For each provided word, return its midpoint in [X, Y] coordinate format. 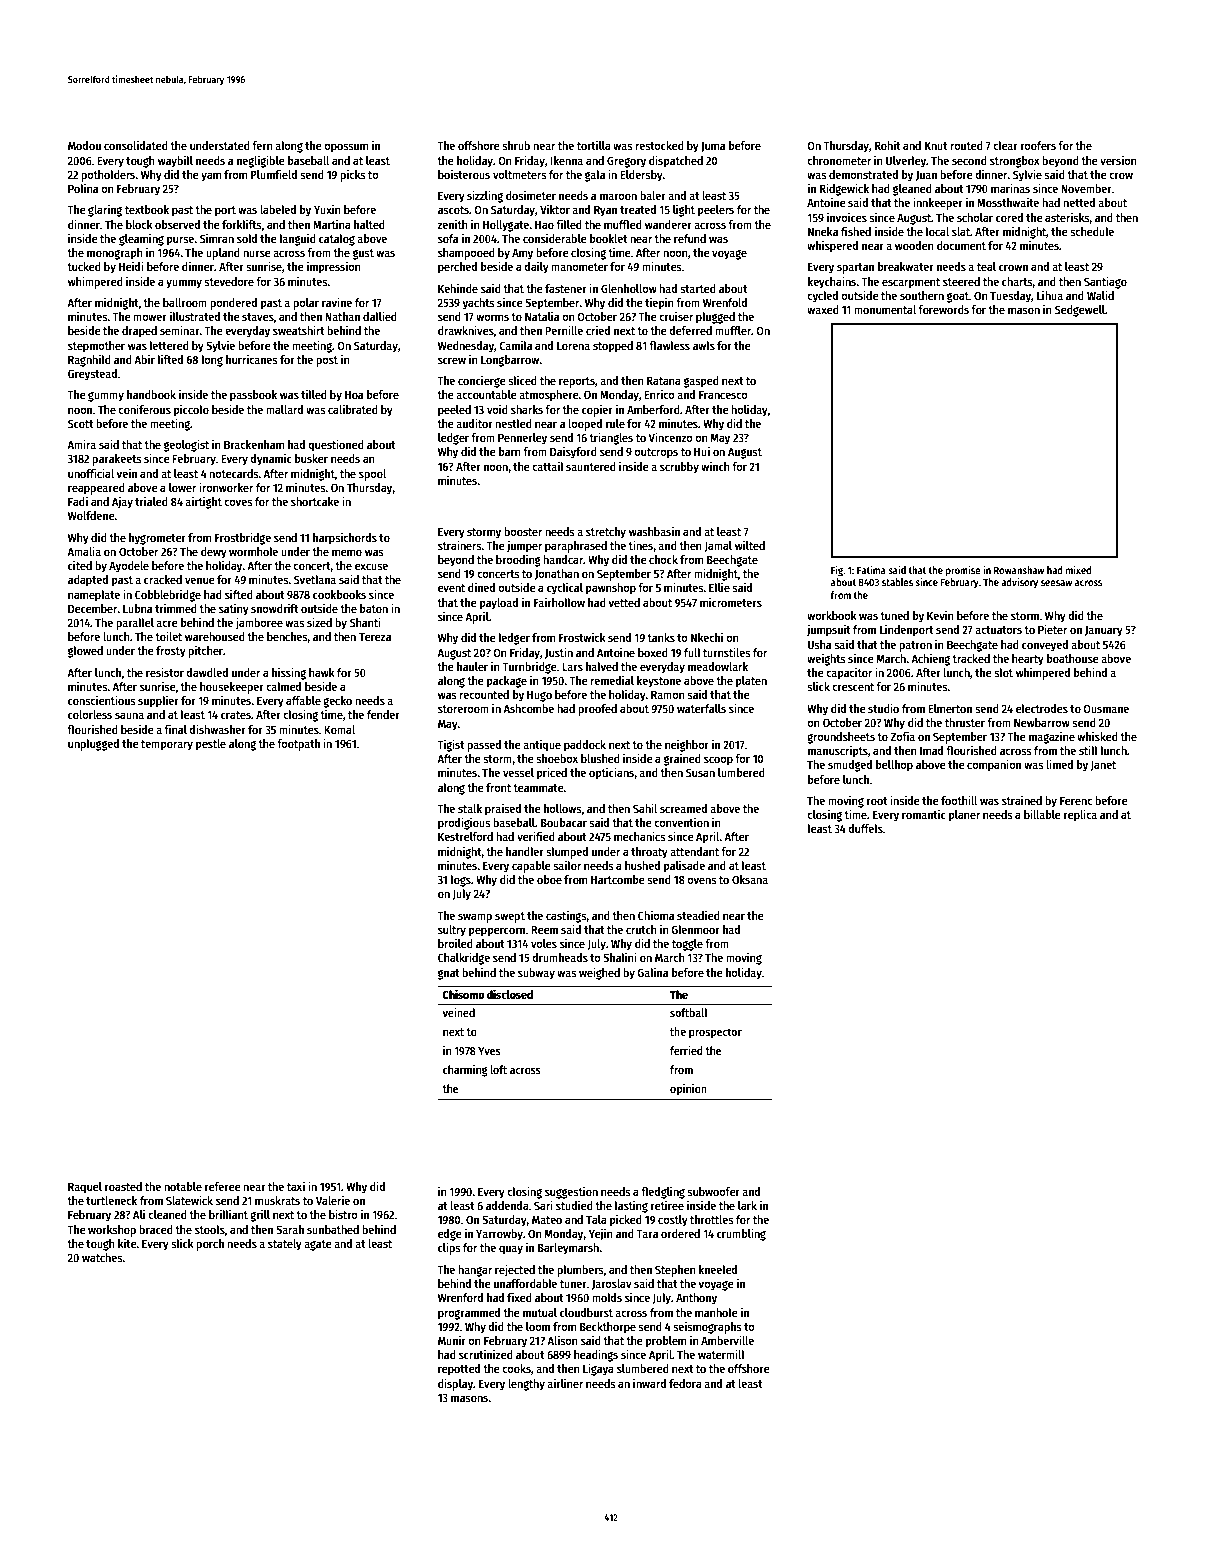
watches [102, 1257]
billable [1042, 814]
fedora [685, 1383]
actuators [998, 630]
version [1118, 160]
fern [262, 145]
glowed [85, 652]
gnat [449, 974]
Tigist [451, 745]
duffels [865, 828]
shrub [516, 145]
